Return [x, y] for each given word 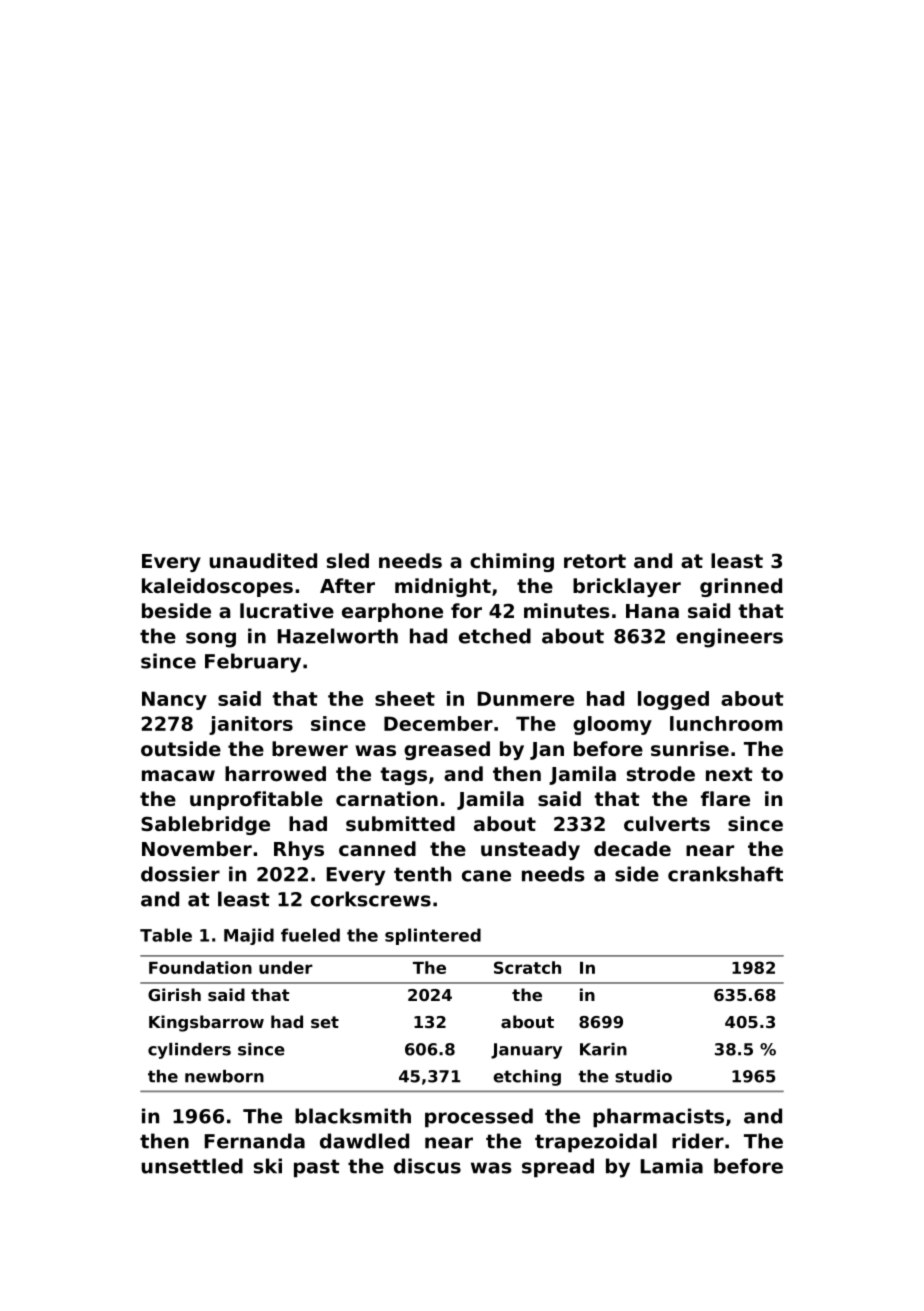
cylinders [189, 1051]
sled [348, 561]
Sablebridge [205, 825]
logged [673, 700]
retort [595, 561]
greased [447, 750]
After [347, 585]
